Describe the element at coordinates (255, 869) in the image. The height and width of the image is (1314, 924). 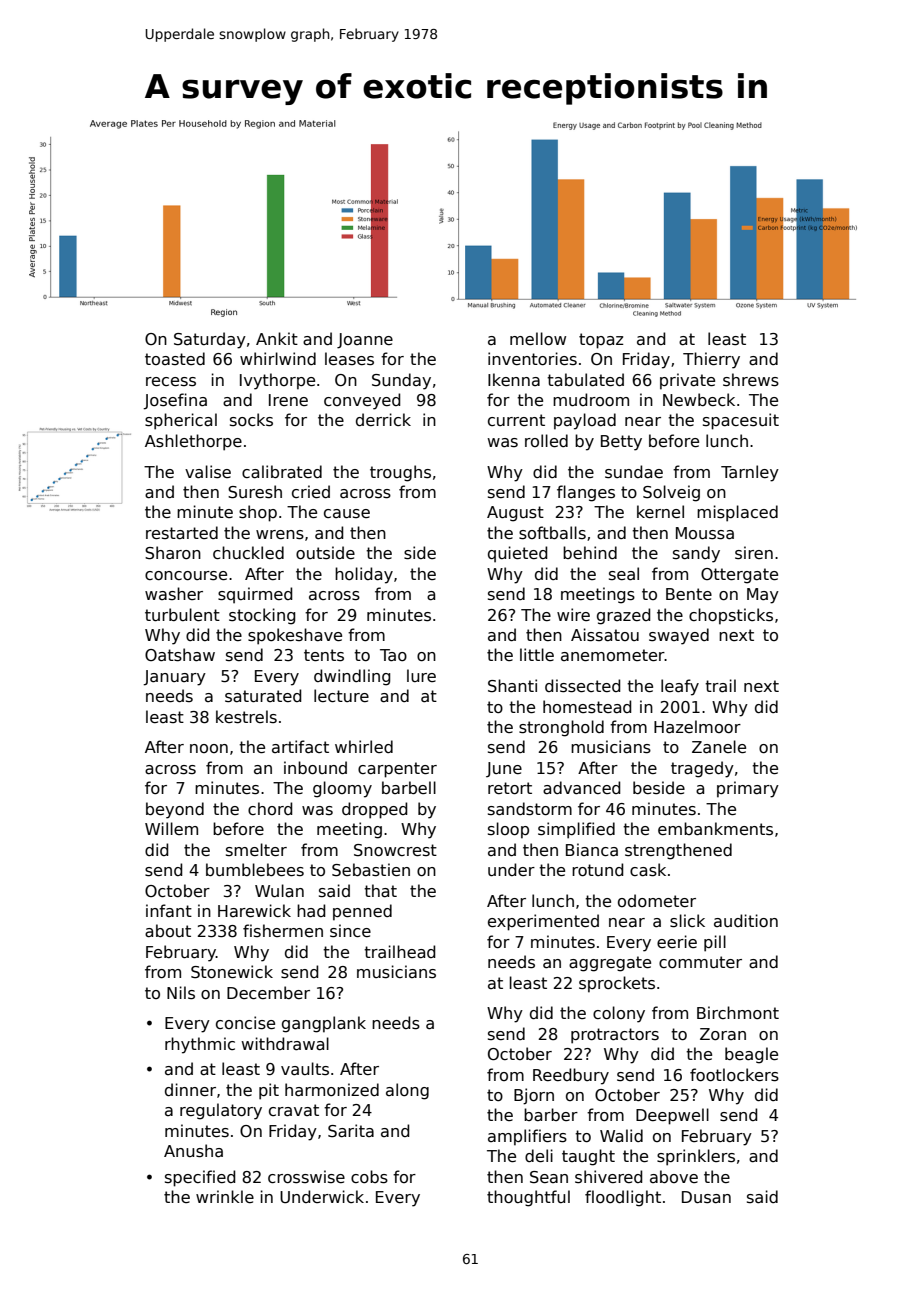
I see `bumblebees` at that location.
